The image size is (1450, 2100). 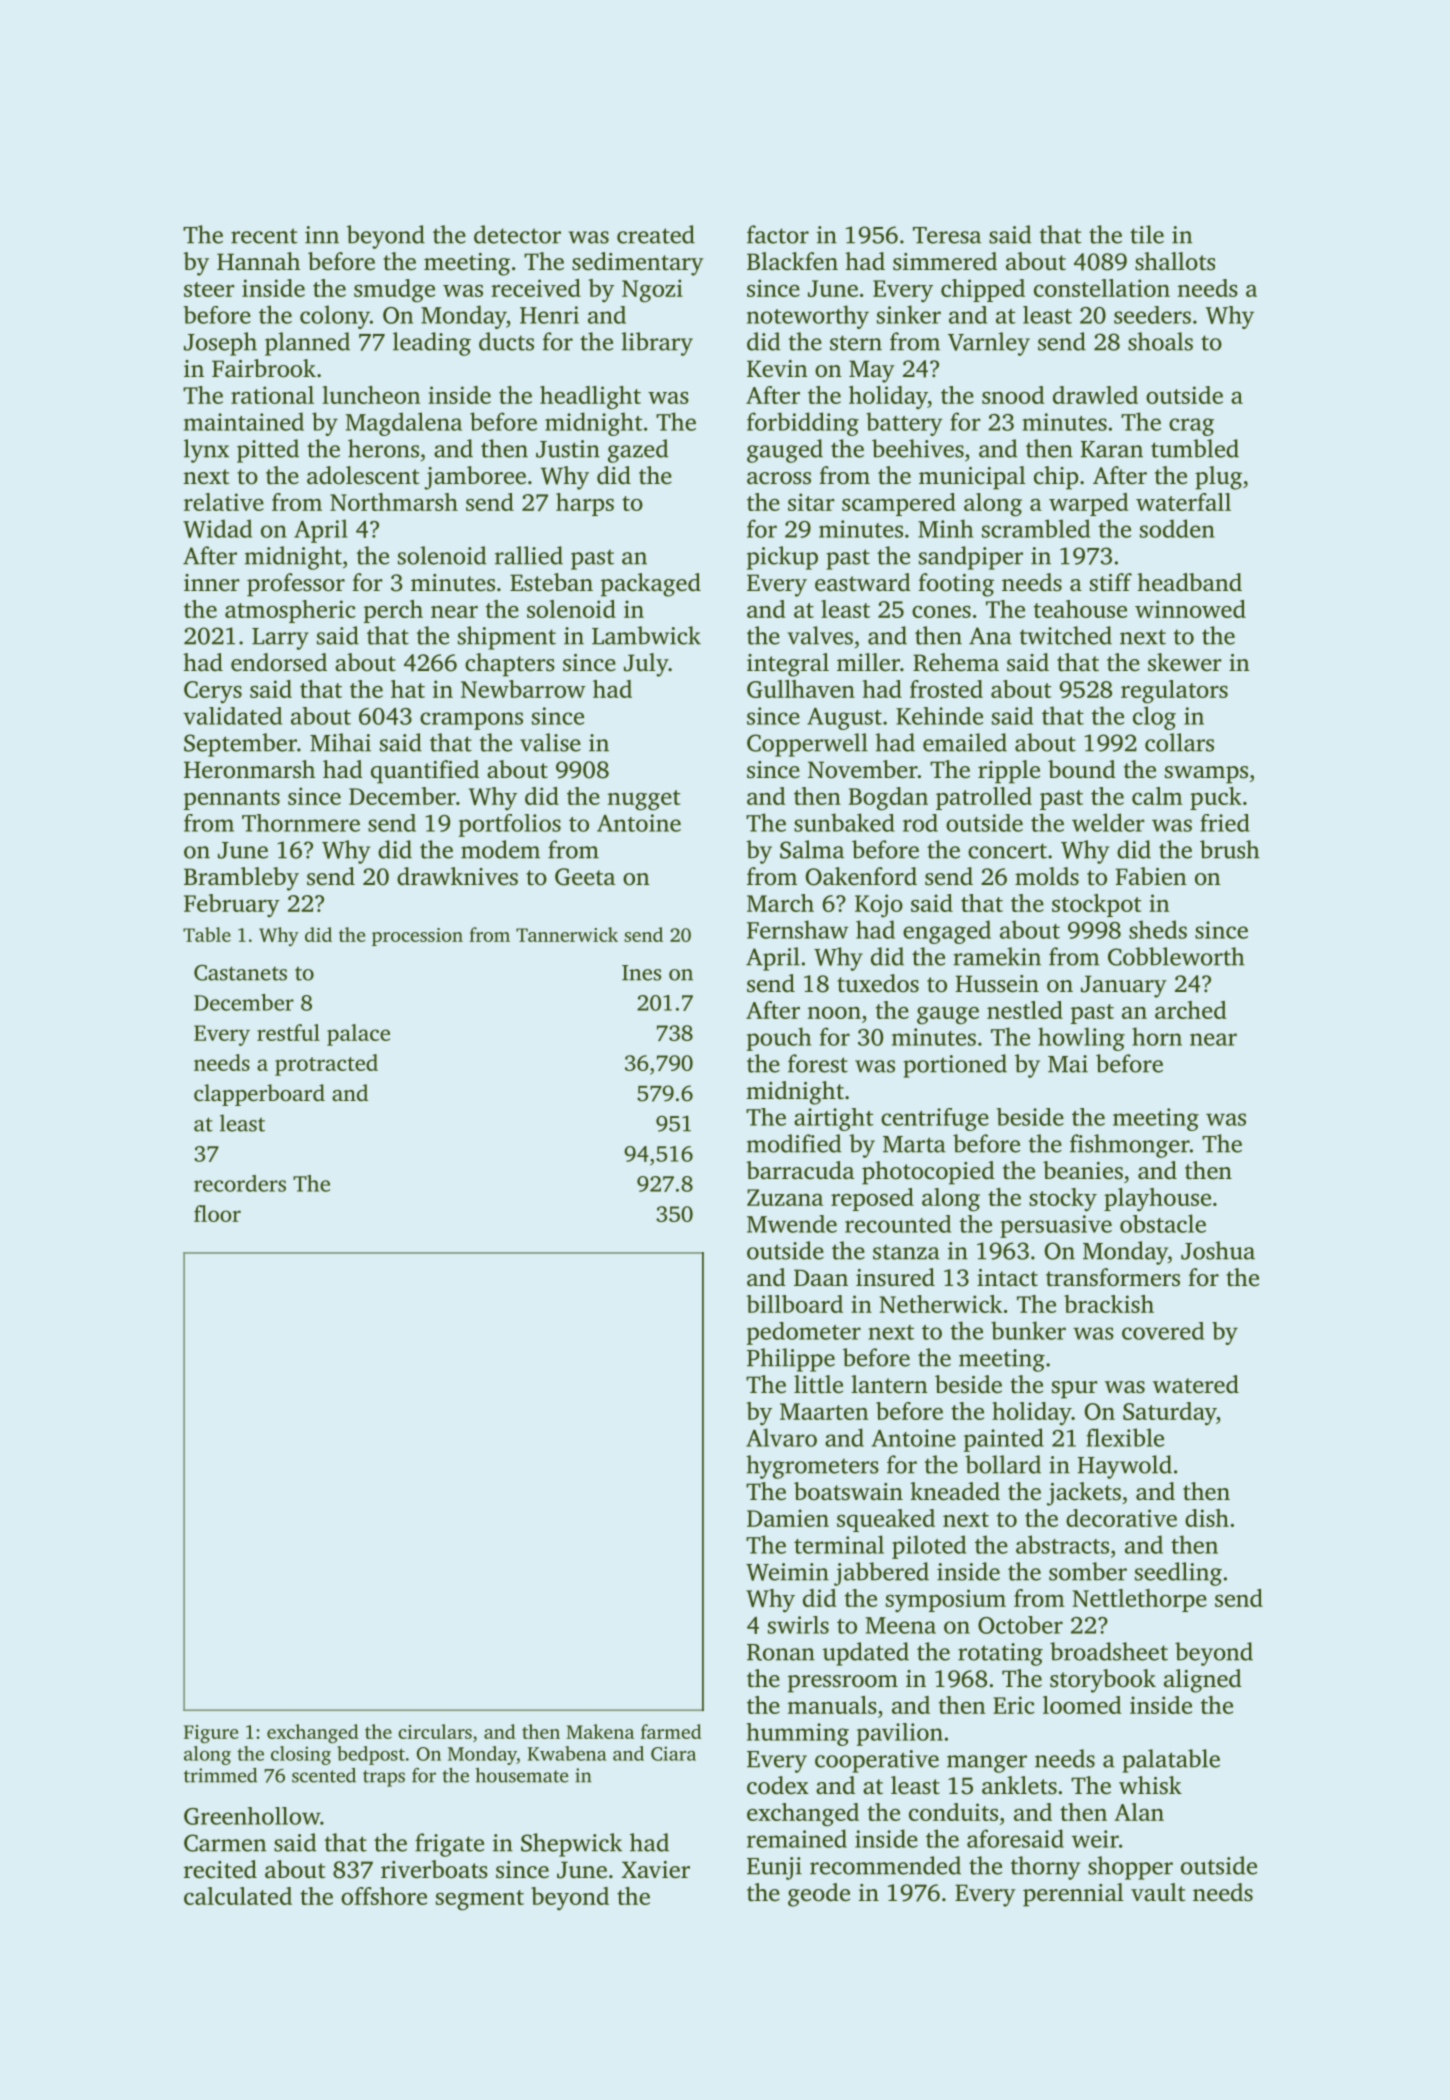 What do you see at coordinates (232, 800) in the page?
I see `pennants` at bounding box center [232, 800].
